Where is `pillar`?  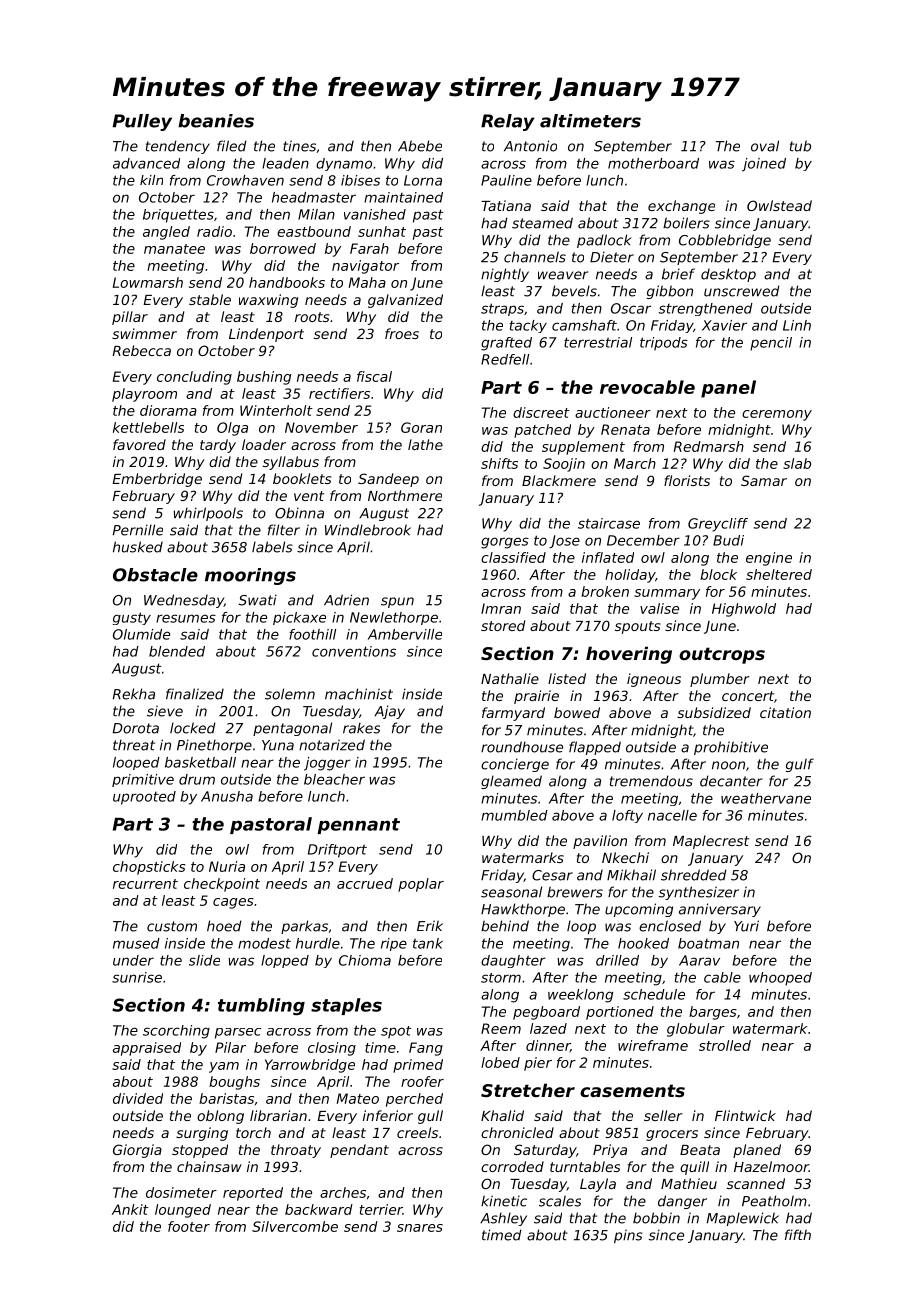
pillar is located at coordinates (130, 318).
